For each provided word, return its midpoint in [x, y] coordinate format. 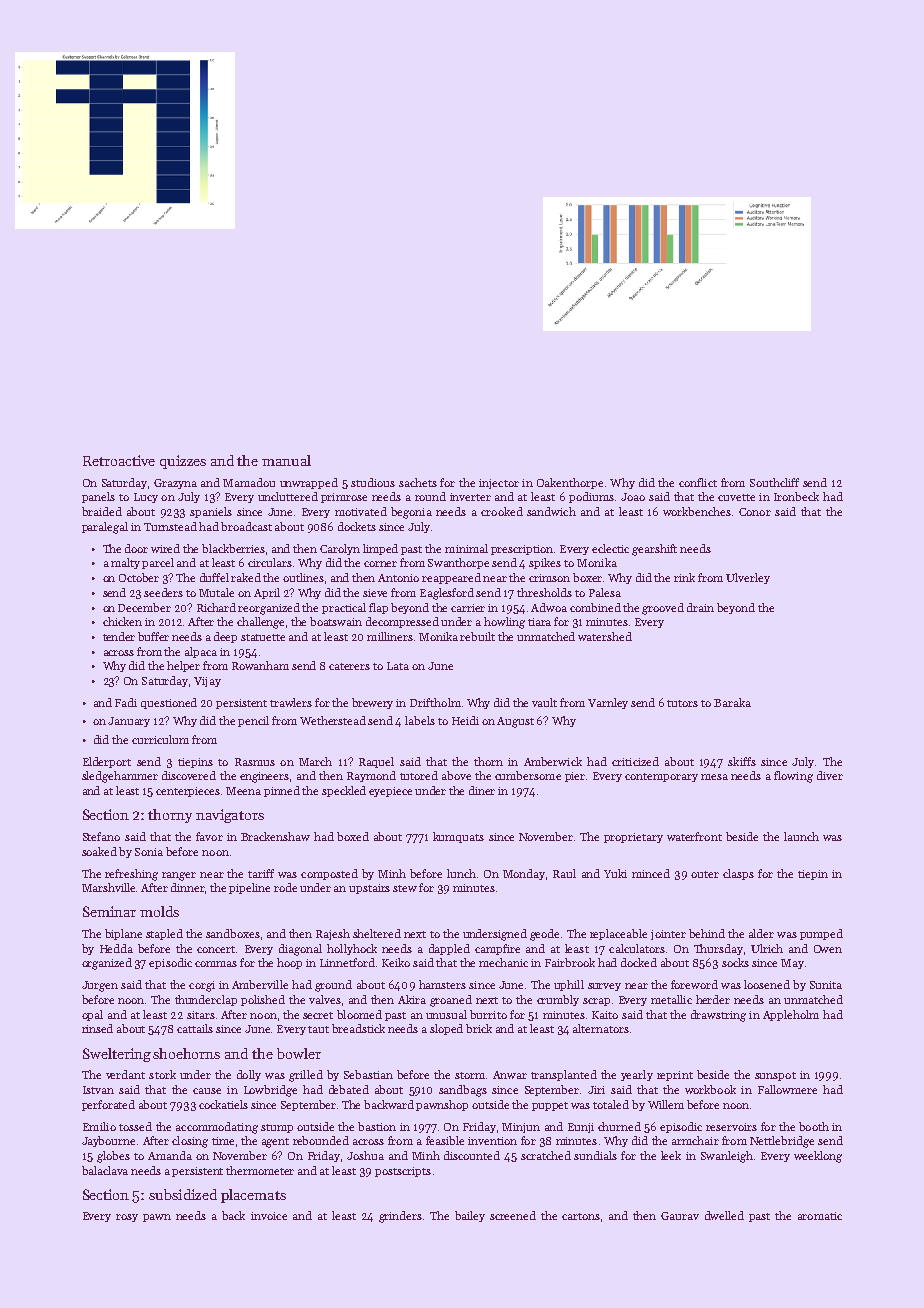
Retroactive [119, 460]
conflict [698, 482]
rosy [127, 1218]
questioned [169, 703]
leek [671, 1155]
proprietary [633, 838]
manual [286, 460]
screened [513, 1215]
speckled [344, 791]
